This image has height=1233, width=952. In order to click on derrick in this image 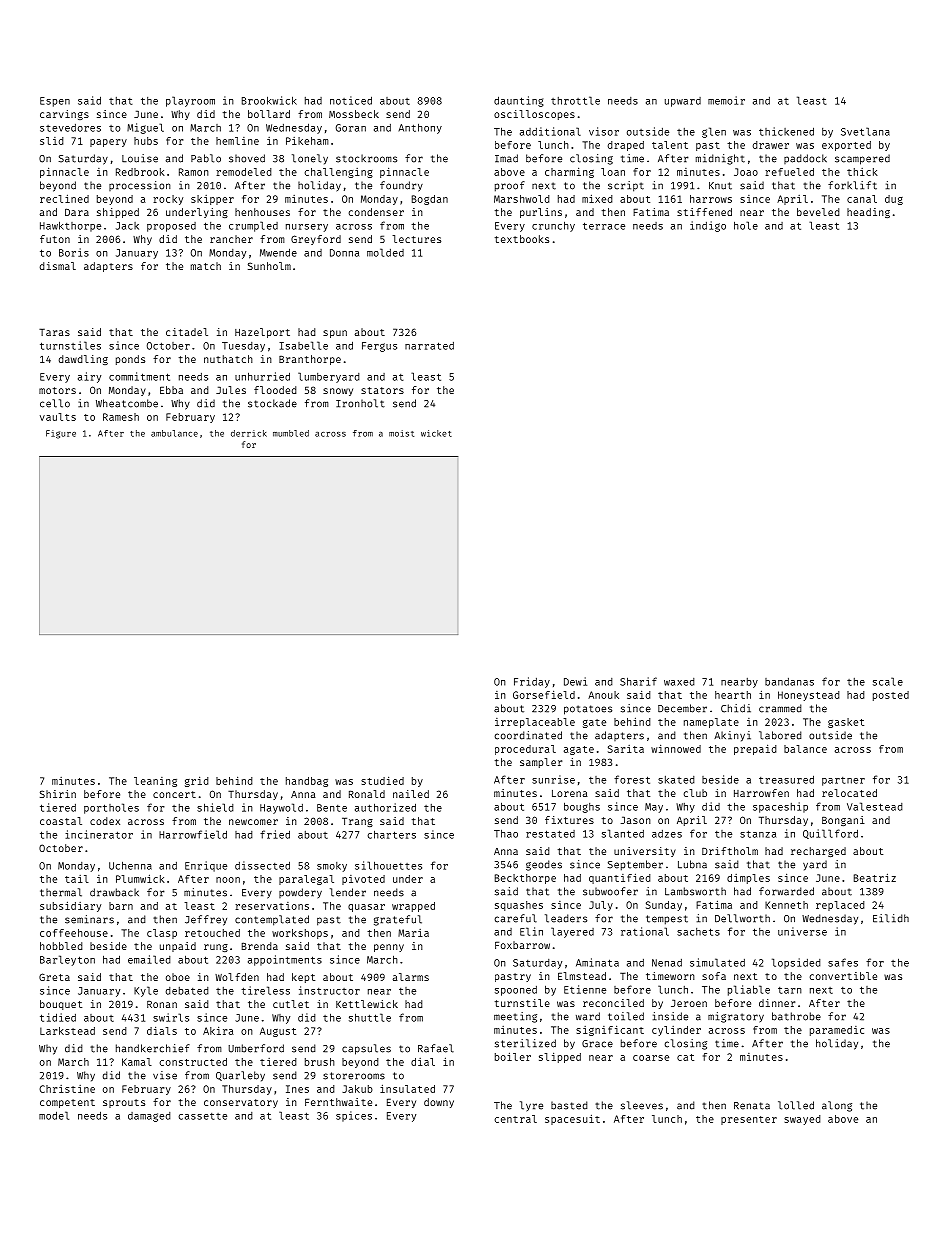, I will do `click(249, 433)`.
